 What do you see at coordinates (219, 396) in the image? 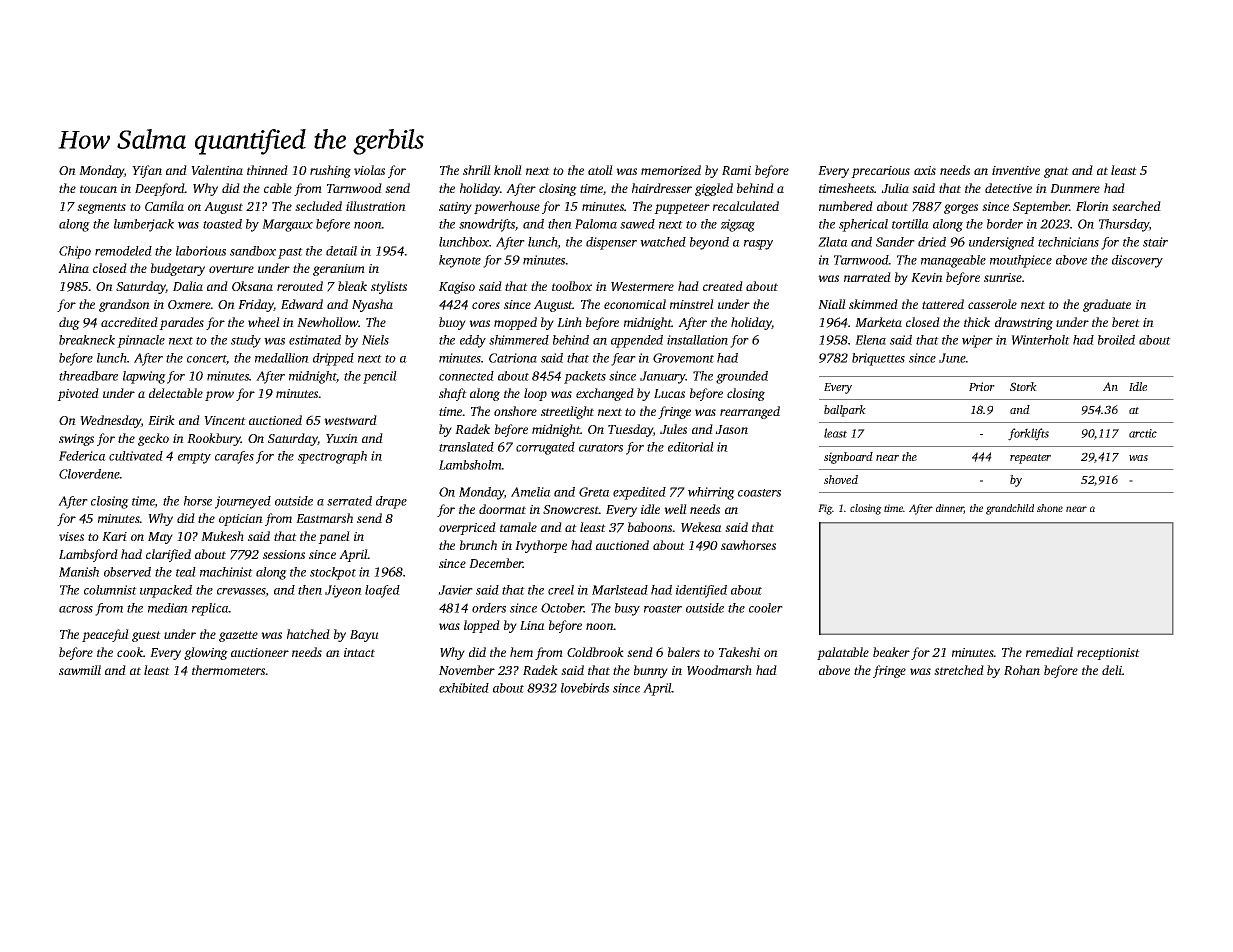
I see `prow` at bounding box center [219, 396].
